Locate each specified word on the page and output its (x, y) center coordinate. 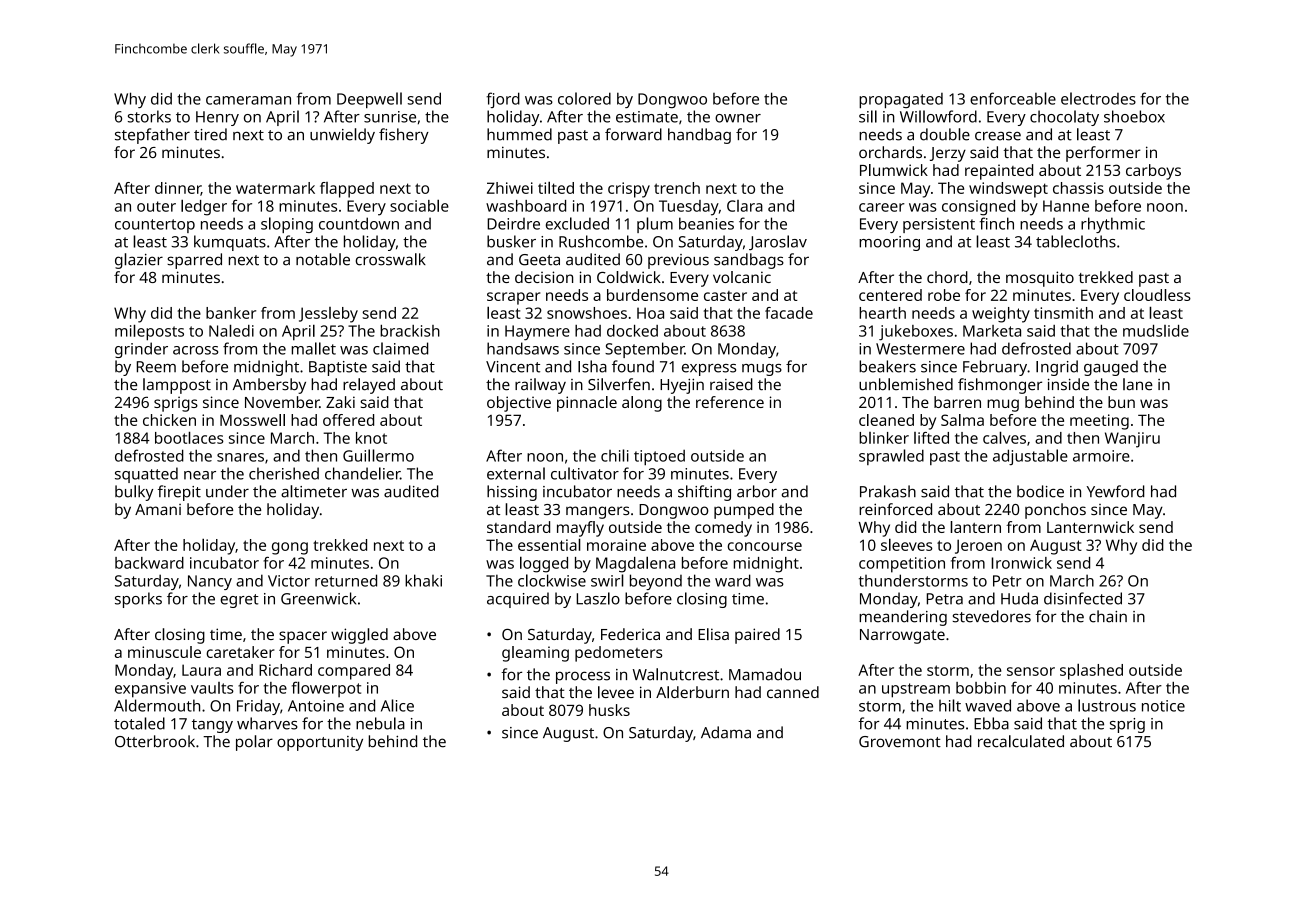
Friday (258, 707)
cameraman (248, 100)
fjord (503, 100)
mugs (762, 370)
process (583, 677)
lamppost (177, 386)
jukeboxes (916, 333)
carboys (1153, 172)
